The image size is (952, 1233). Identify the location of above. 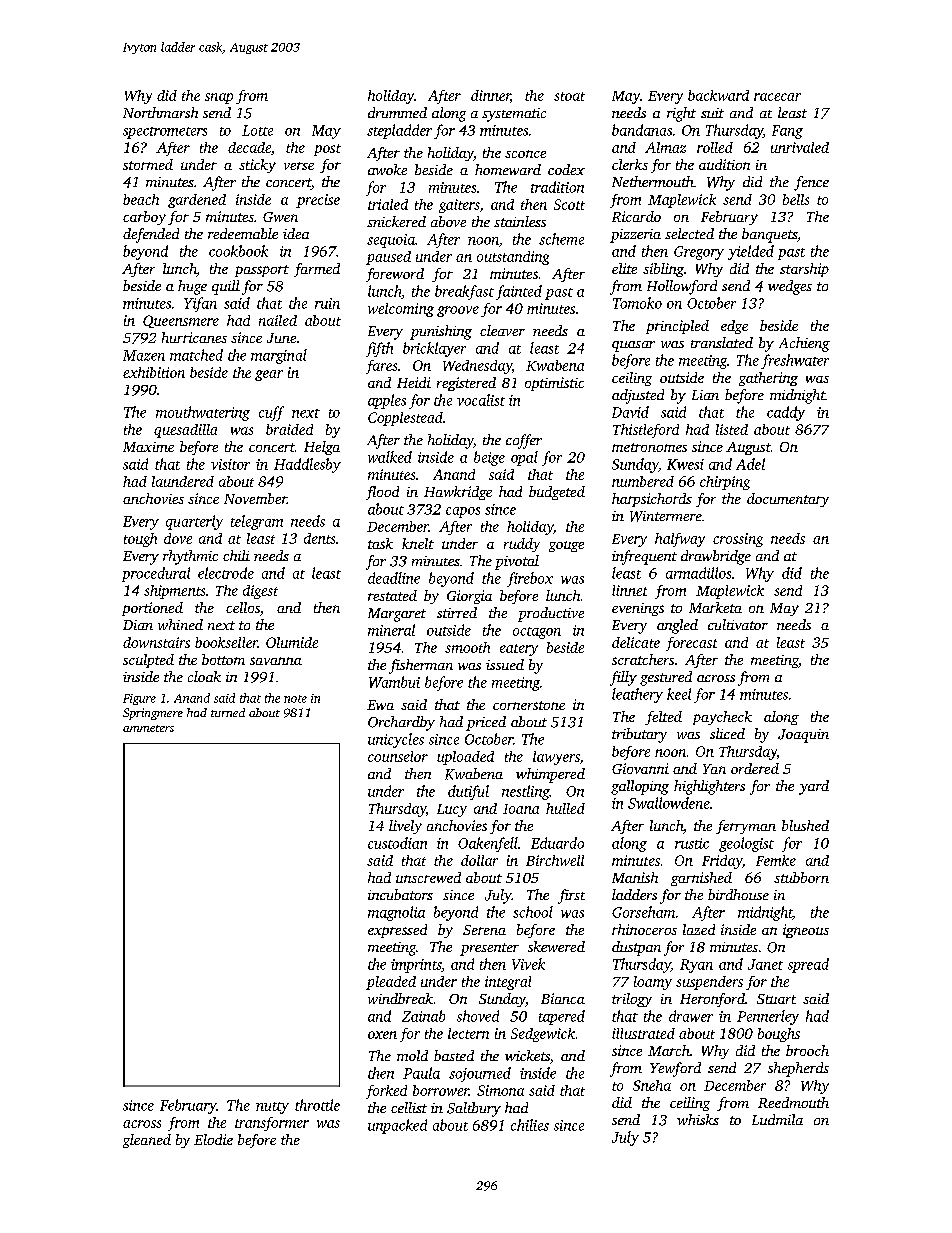
(448, 221).
